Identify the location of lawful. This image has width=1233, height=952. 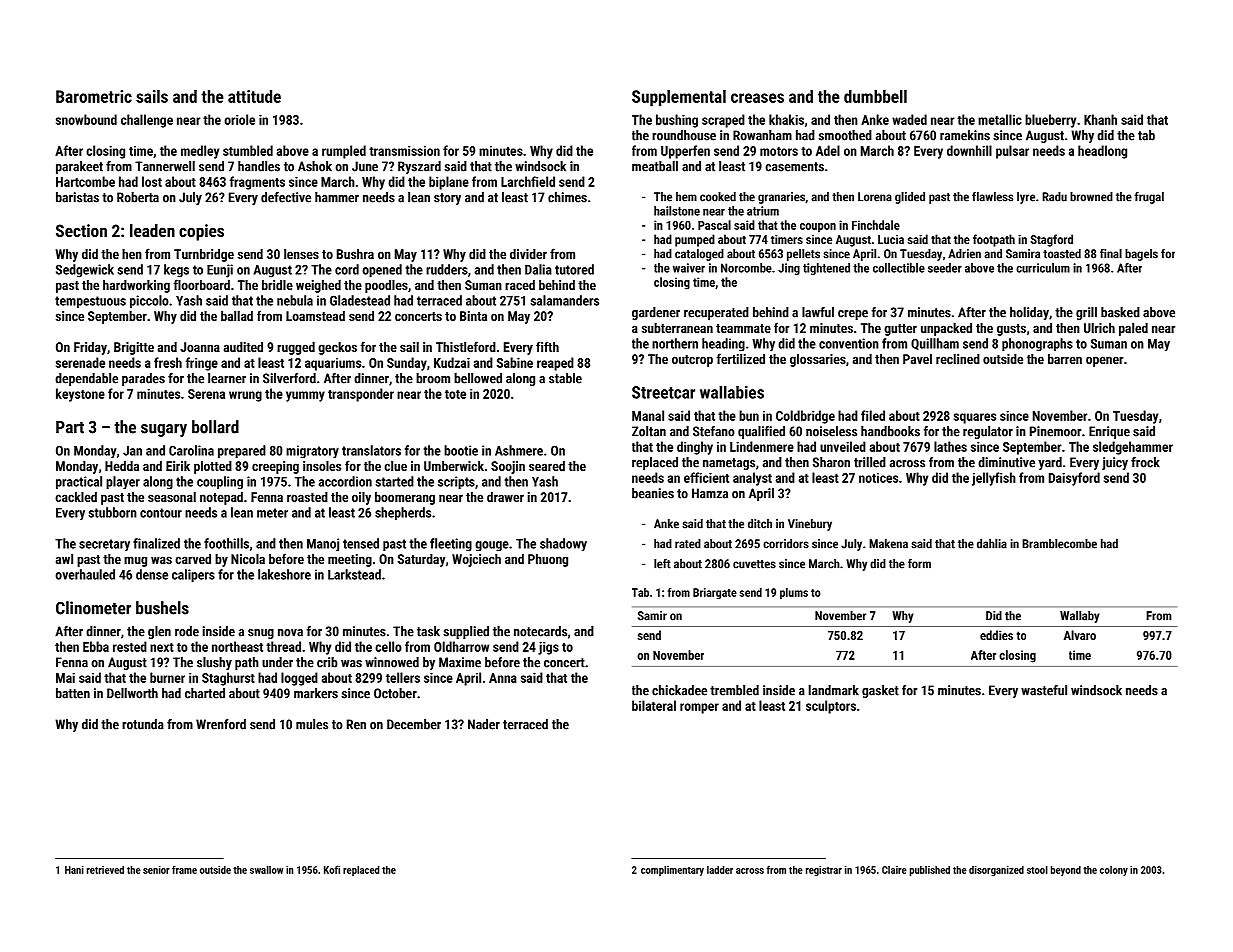
(818, 312).
